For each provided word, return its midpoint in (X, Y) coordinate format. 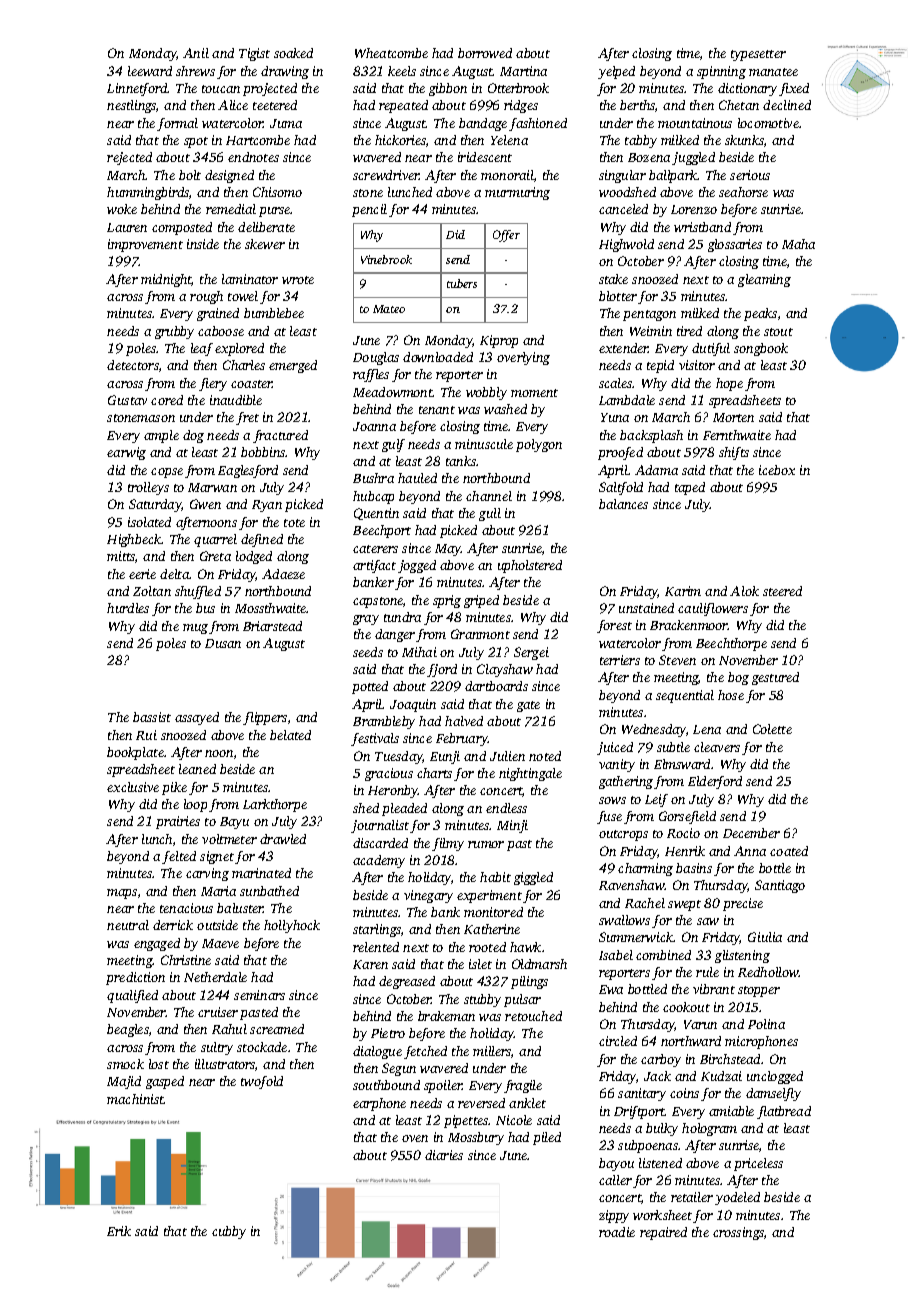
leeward (150, 71)
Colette (772, 729)
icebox (777, 470)
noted (545, 756)
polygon (539, 445)
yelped (616, 72)
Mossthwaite (271, 608)
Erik (119, 1231)
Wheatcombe (391, 53)
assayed (197, 718)
